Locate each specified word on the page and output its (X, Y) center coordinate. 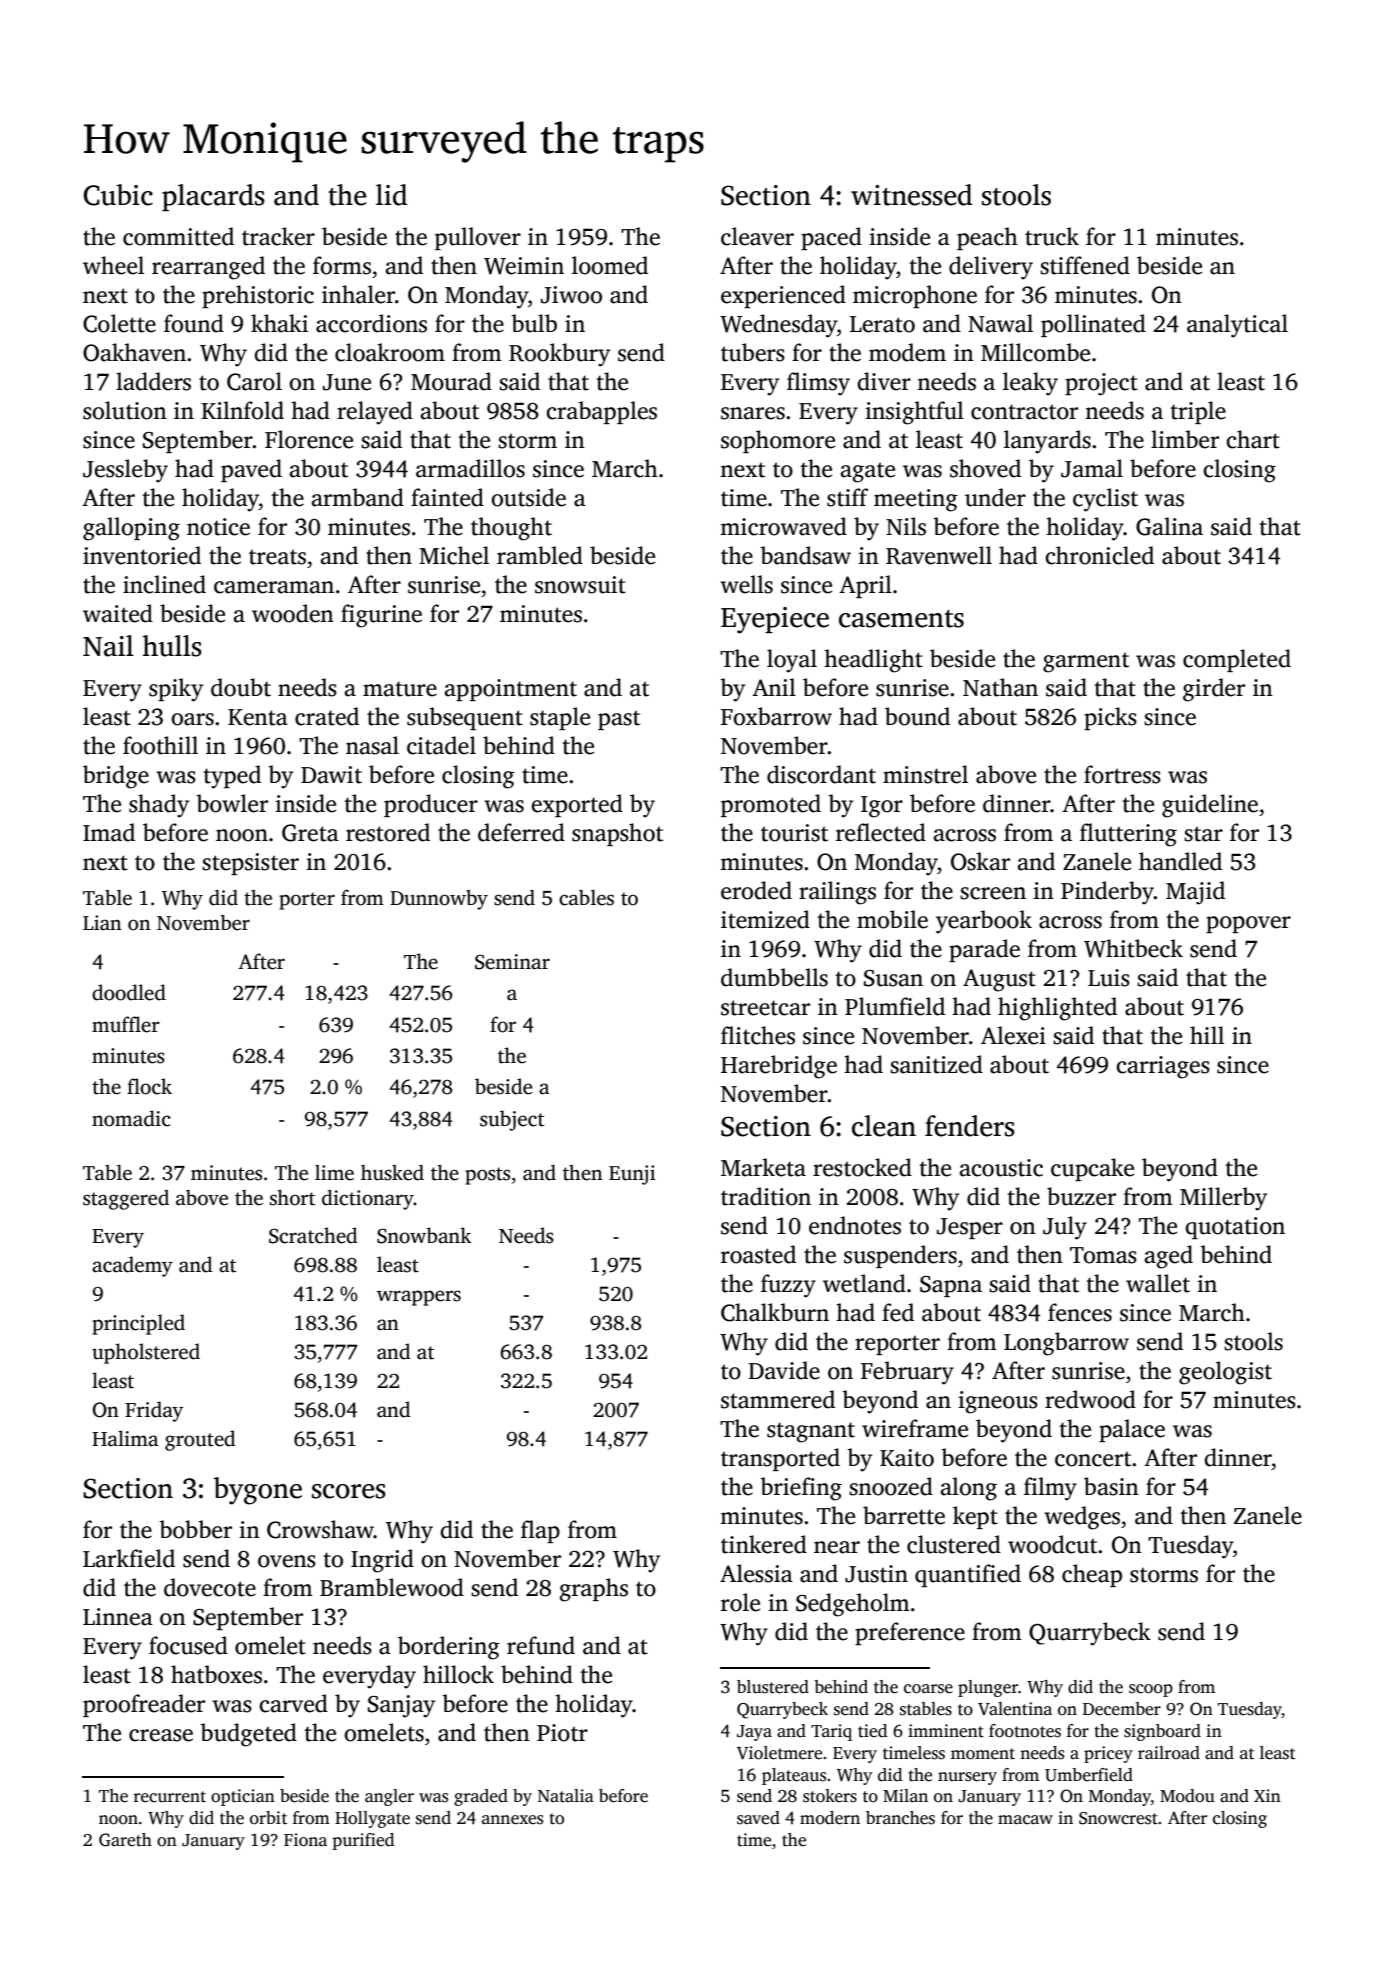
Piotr (562, 1733)
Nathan (1000, 687)
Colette (119, 323)
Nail (108, 646)
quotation (1235, 1228)
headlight (873, 661)
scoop (1151, 1690)
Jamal (1092, 468)
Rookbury (559, 355)
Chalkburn (775, 1312)
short (292, 1198)
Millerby (1223, 1199)
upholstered (146, 1353)
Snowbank (424, 1235)
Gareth (125, 1840)
